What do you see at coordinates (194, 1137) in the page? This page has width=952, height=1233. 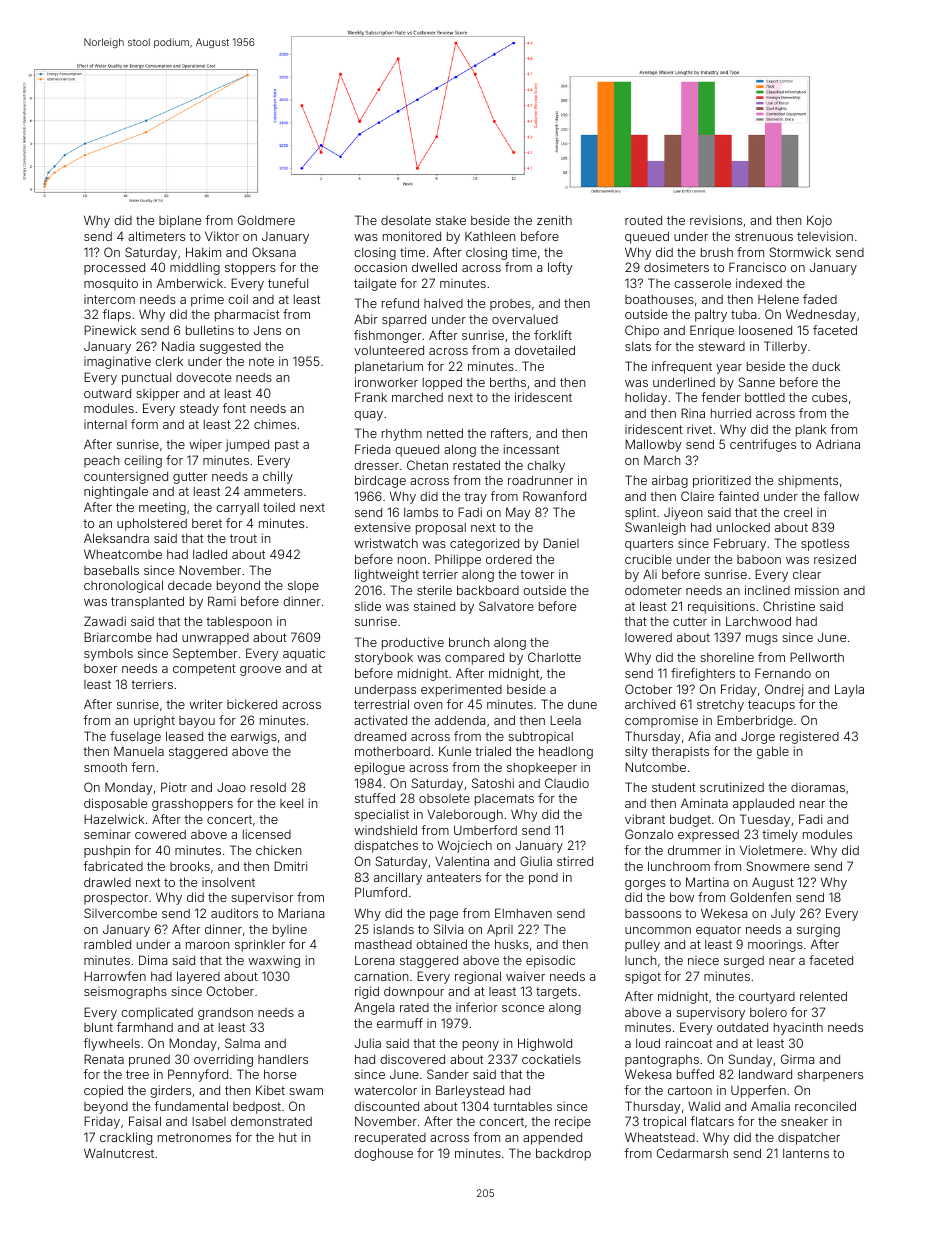 I see `metronomes` at bounding box center [194, 1137].
